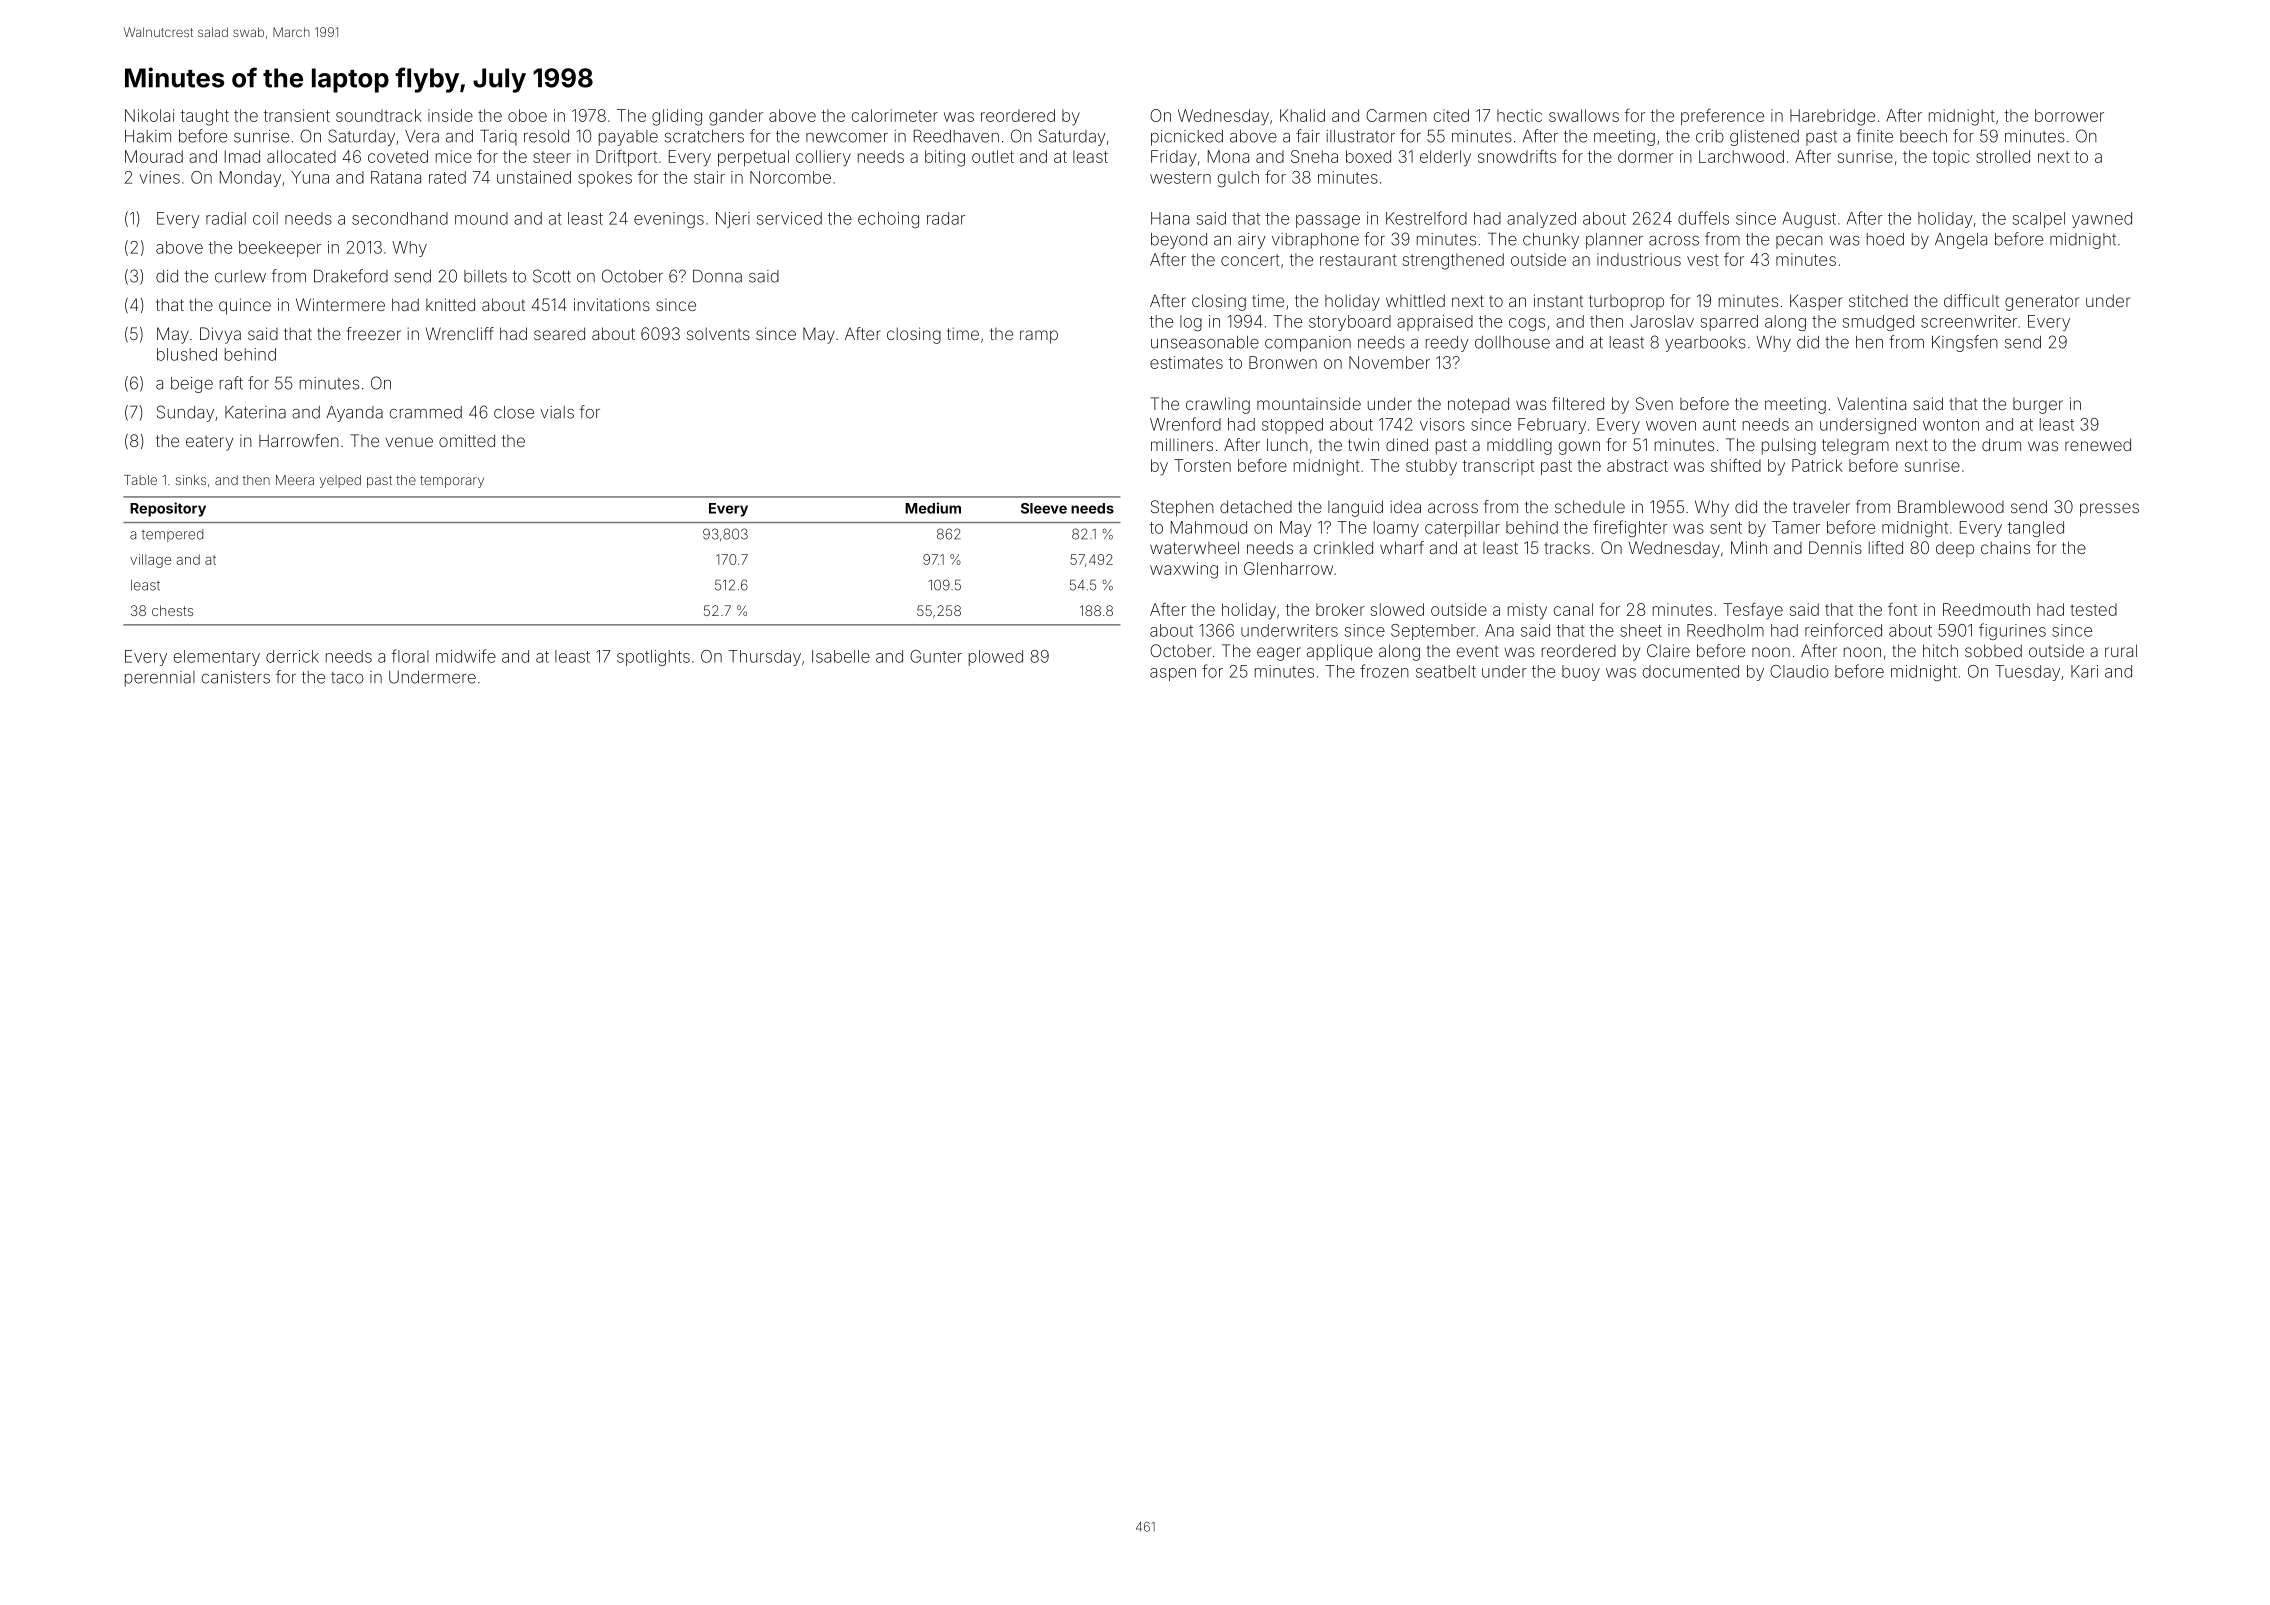 This screenshot has height=1605, width=2270. Describe the element at coordinates (481, 218) in the screenshot. I see `mound` at that location.
